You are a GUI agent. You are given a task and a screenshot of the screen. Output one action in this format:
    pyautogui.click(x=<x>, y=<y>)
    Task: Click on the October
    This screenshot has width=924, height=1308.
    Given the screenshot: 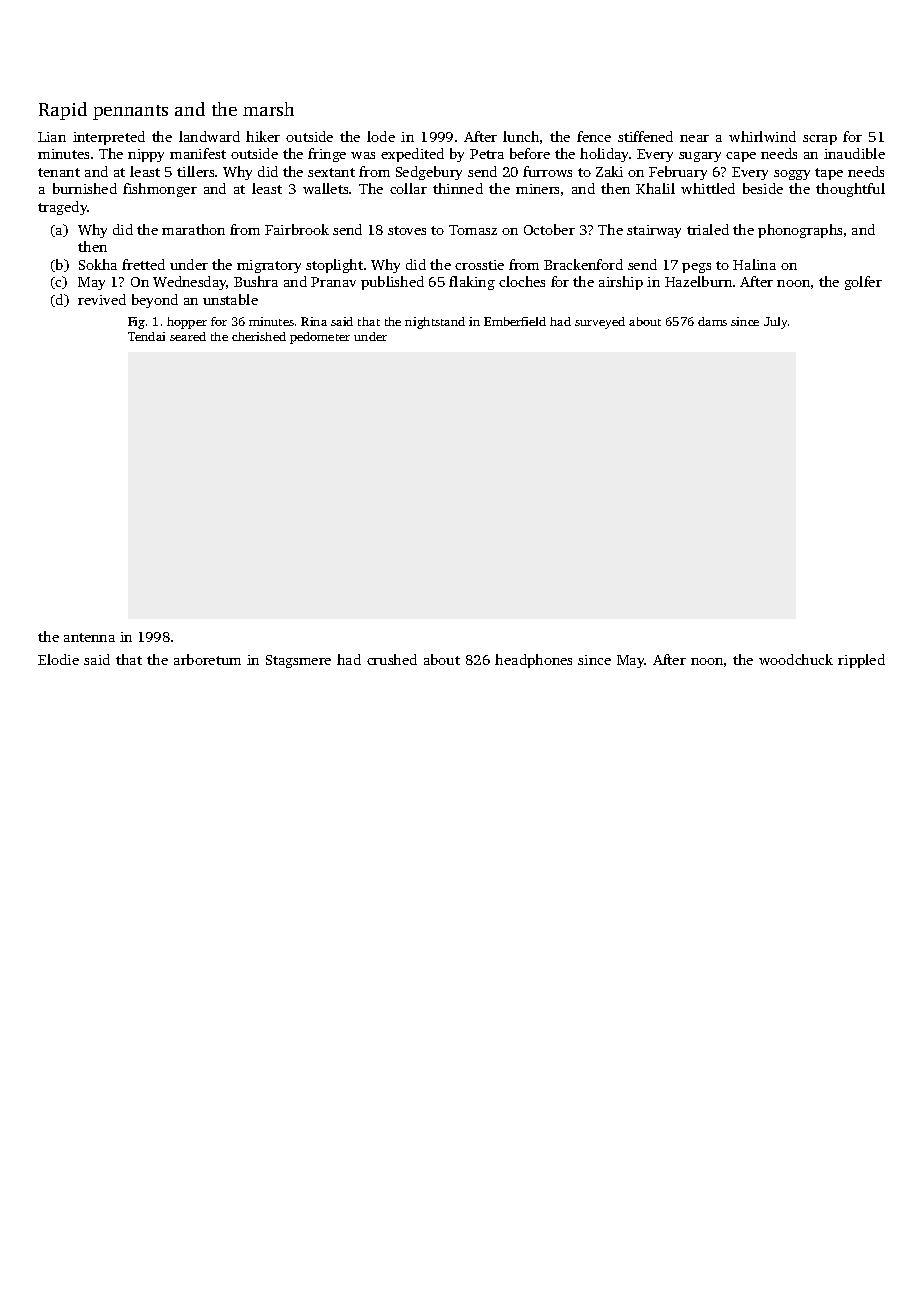 What is the action you would take?
    pyautogui.click(x=549, y=229)
